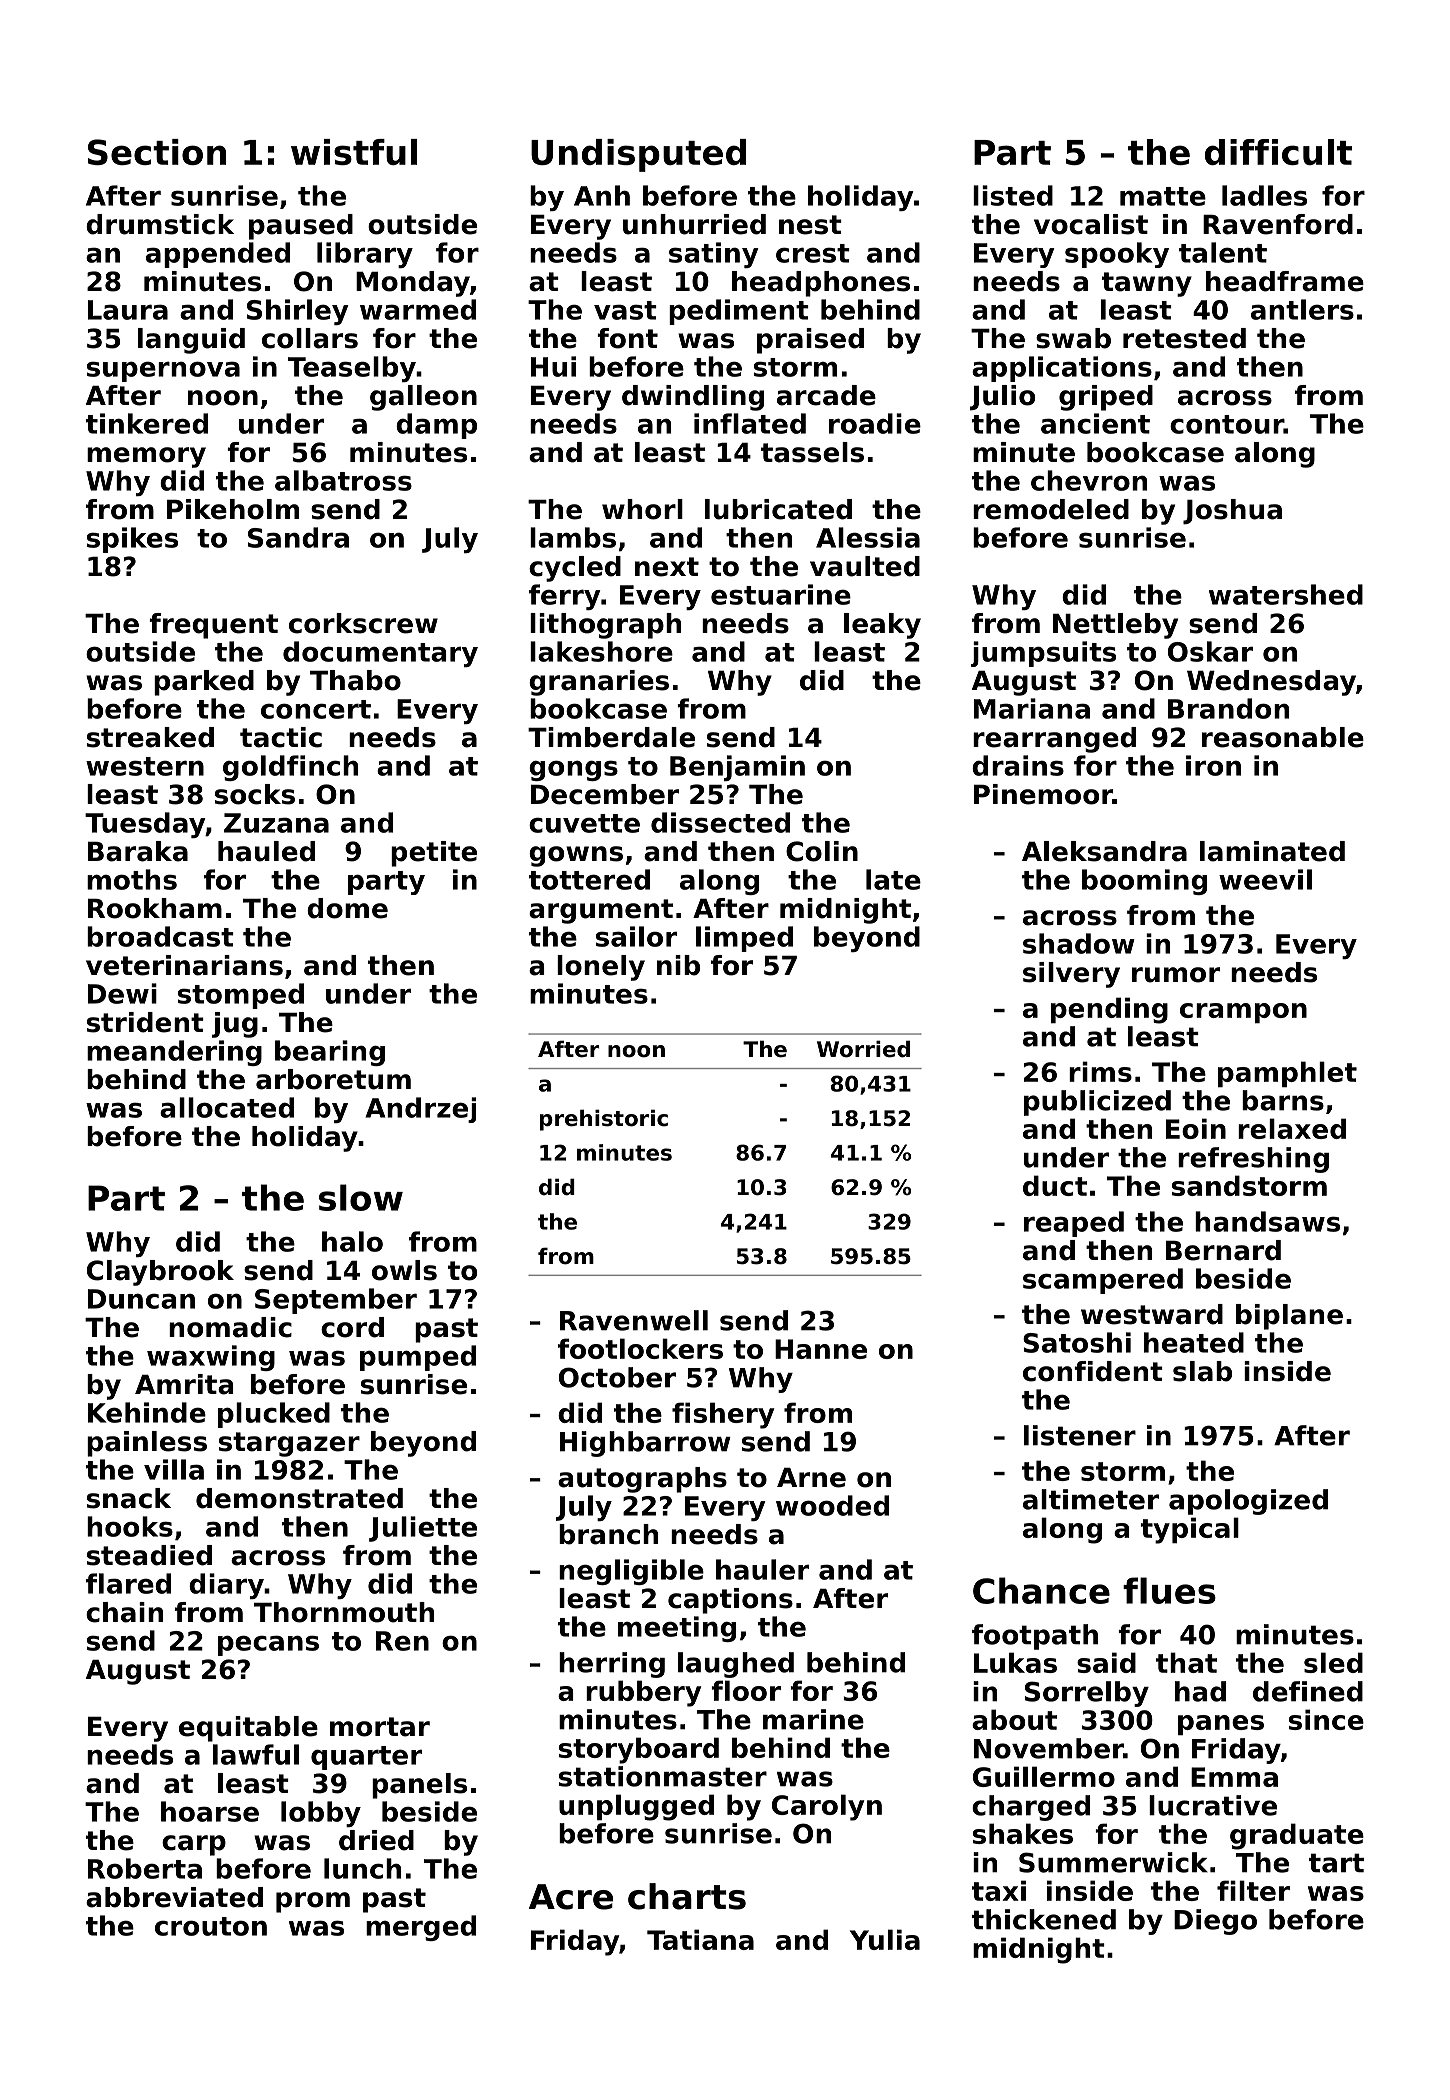 The image size is (1450, 2100). I want to click on owls, so click(404, 1270).
